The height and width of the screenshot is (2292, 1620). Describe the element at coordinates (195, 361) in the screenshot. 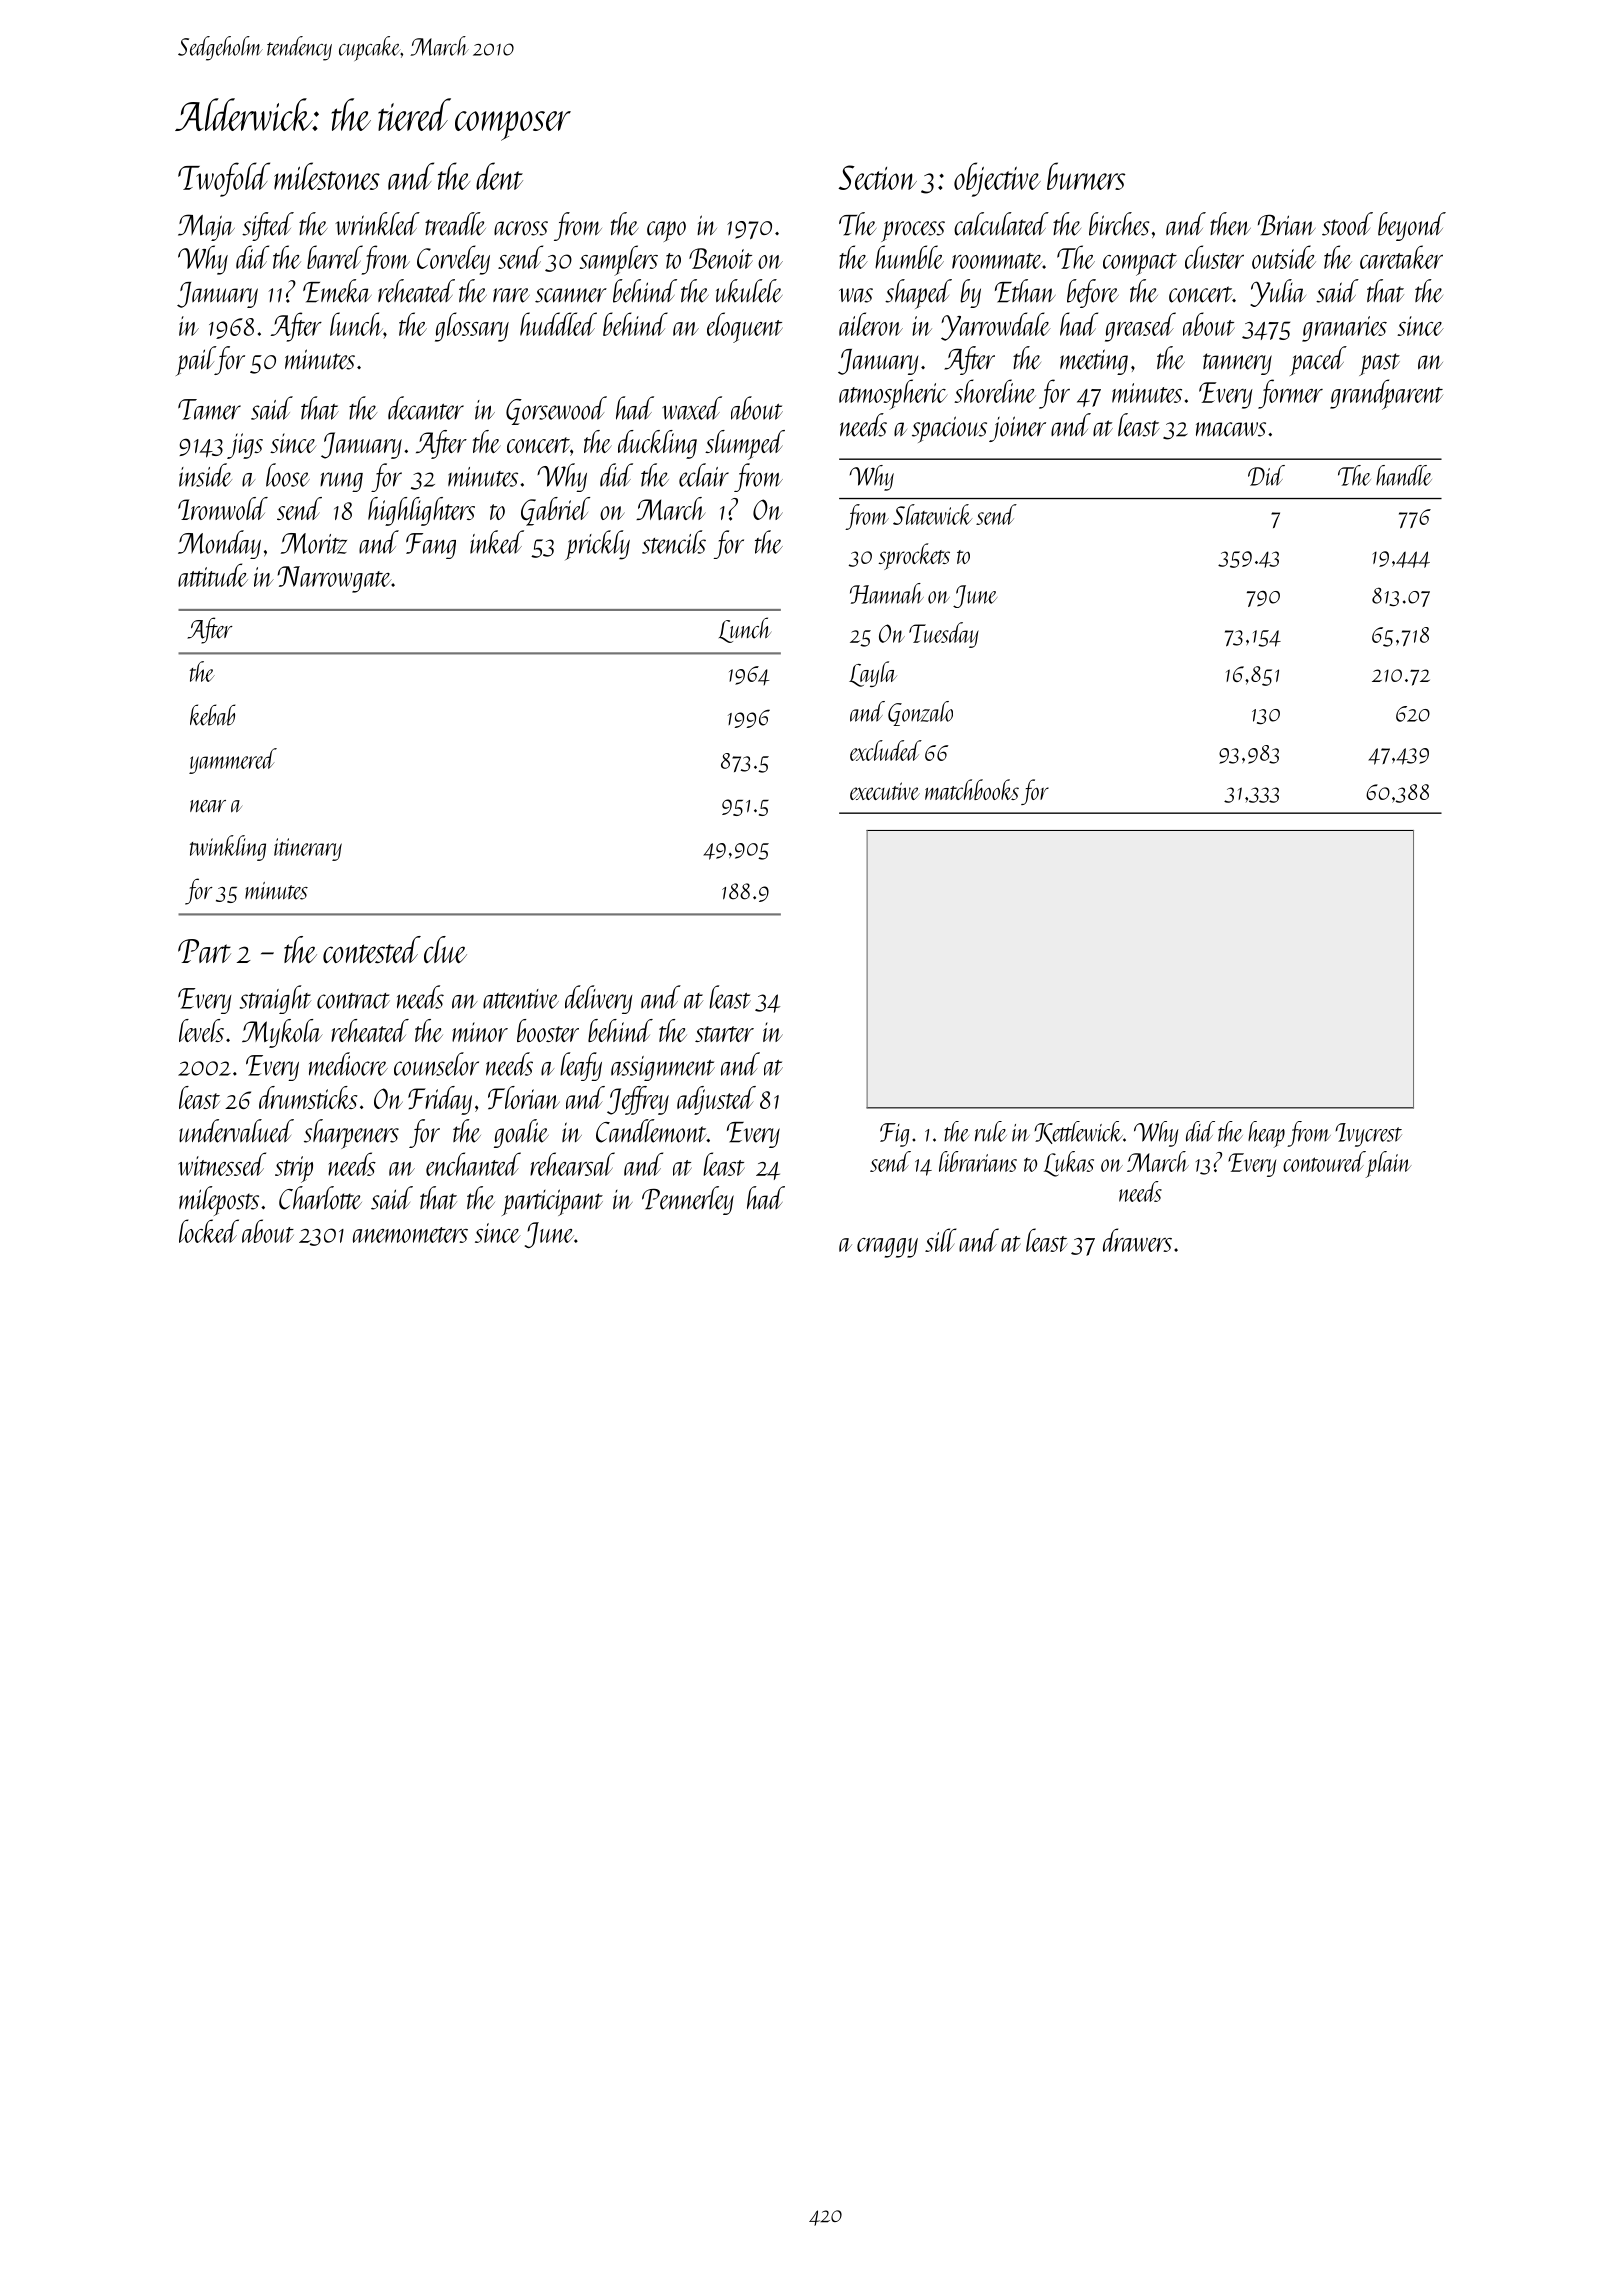

I see `pail` at that location.
